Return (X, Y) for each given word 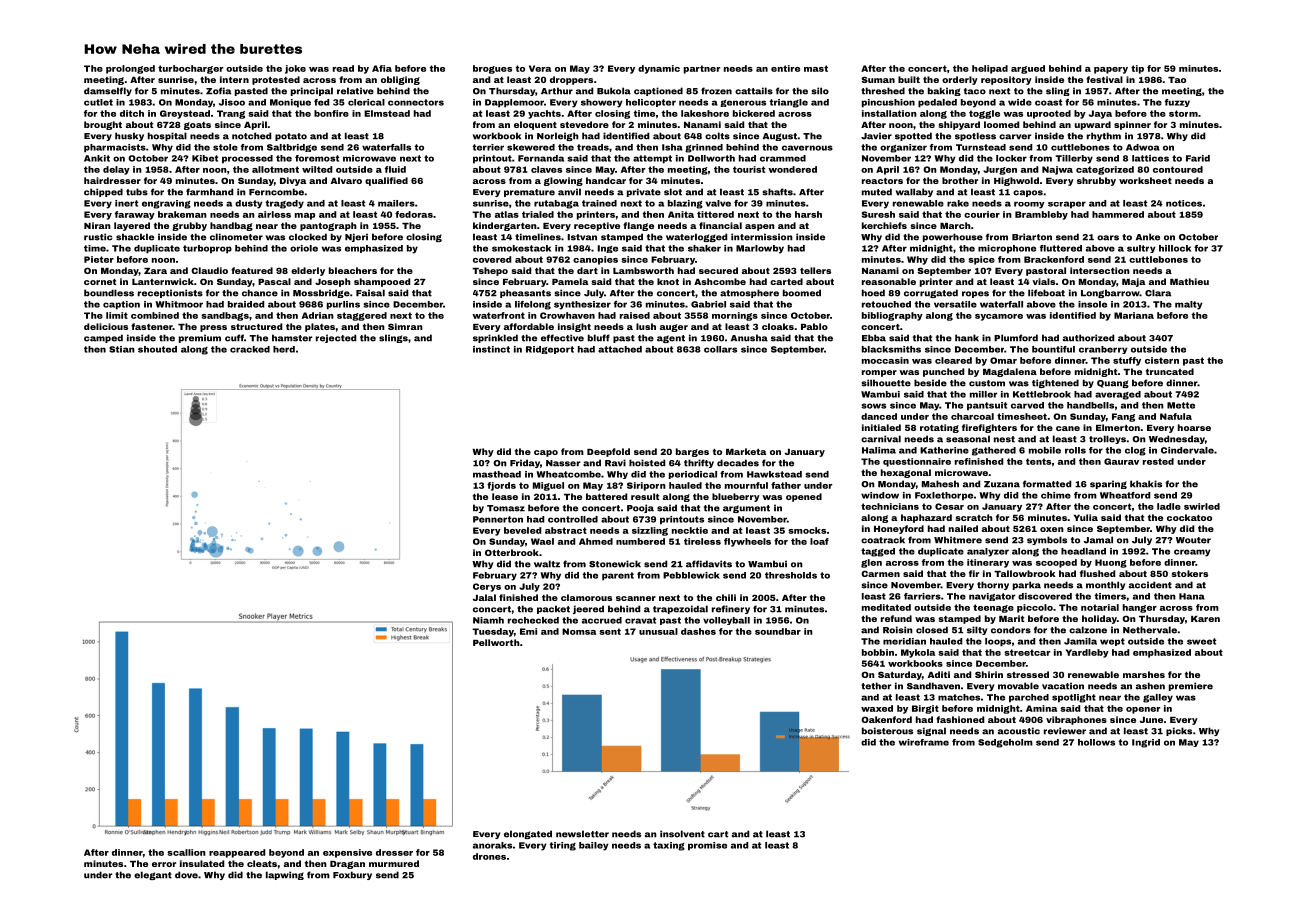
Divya (293, 181)
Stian (122, 349)
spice (981, 260)
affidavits (709, 564)
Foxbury (352, 875)
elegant (153, 875)
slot (673, 192)
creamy (1192, 553)
